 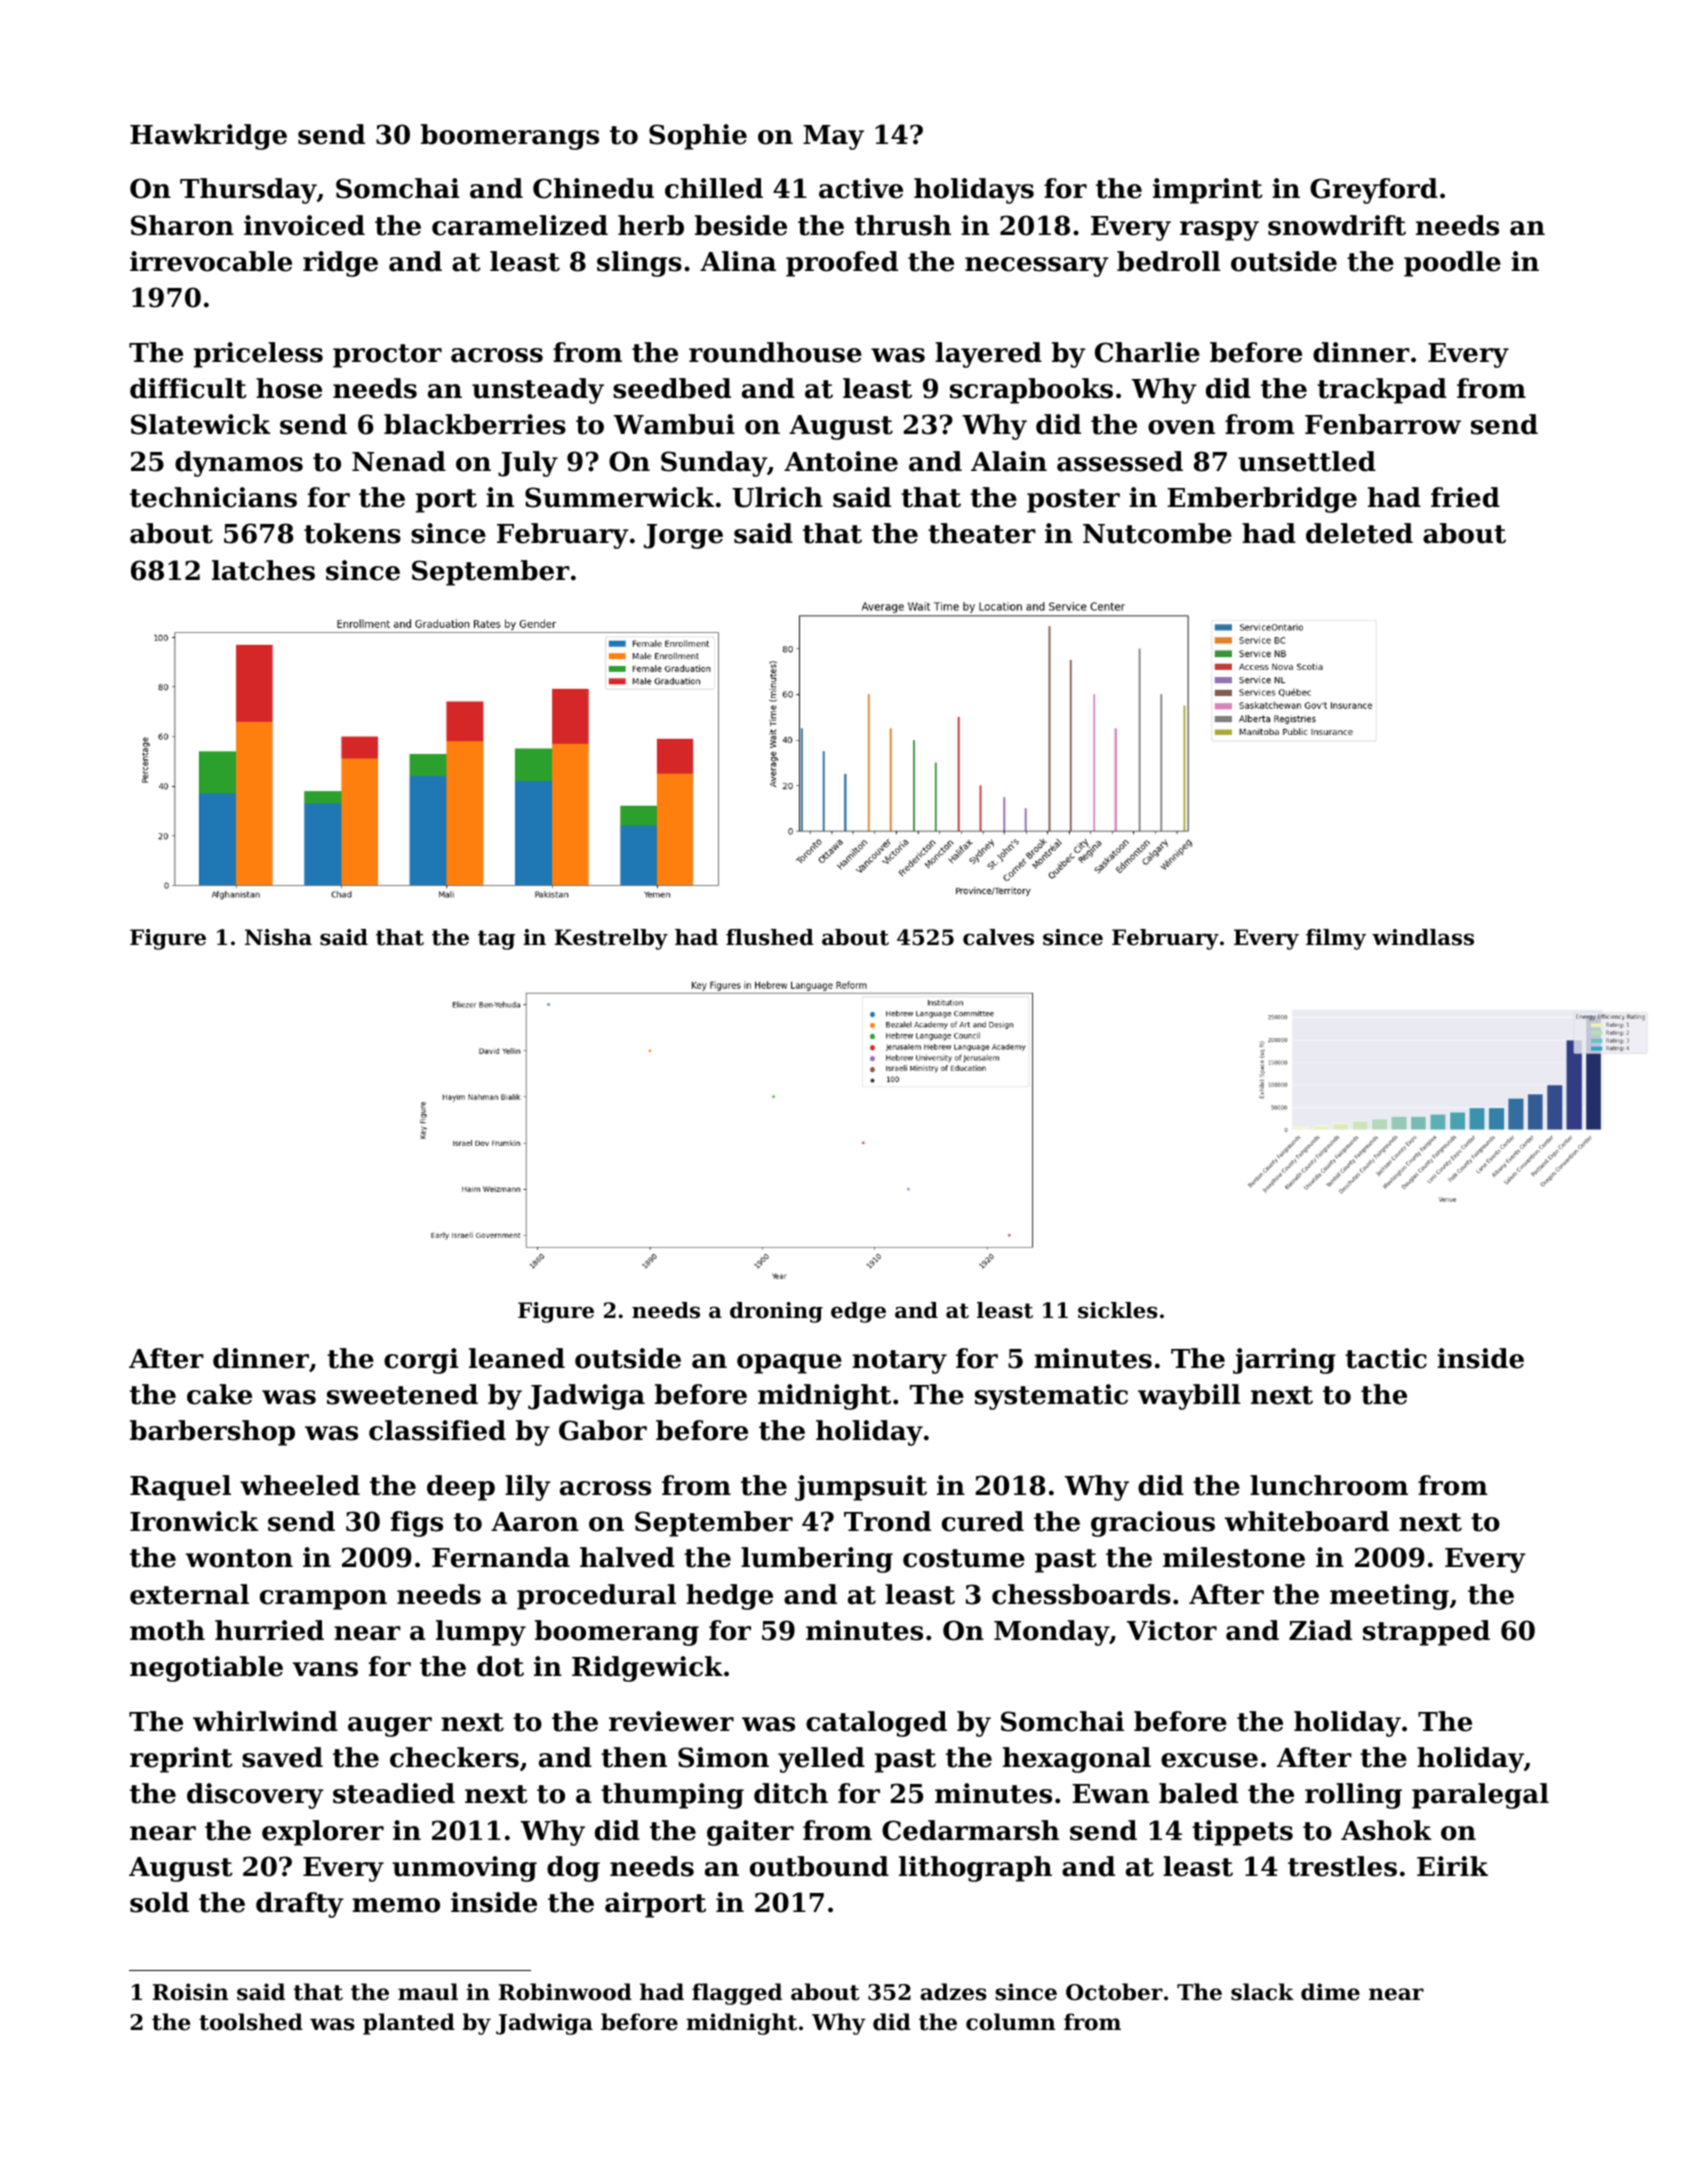 I want to click on Sophie, so click(x=698, y=137).
